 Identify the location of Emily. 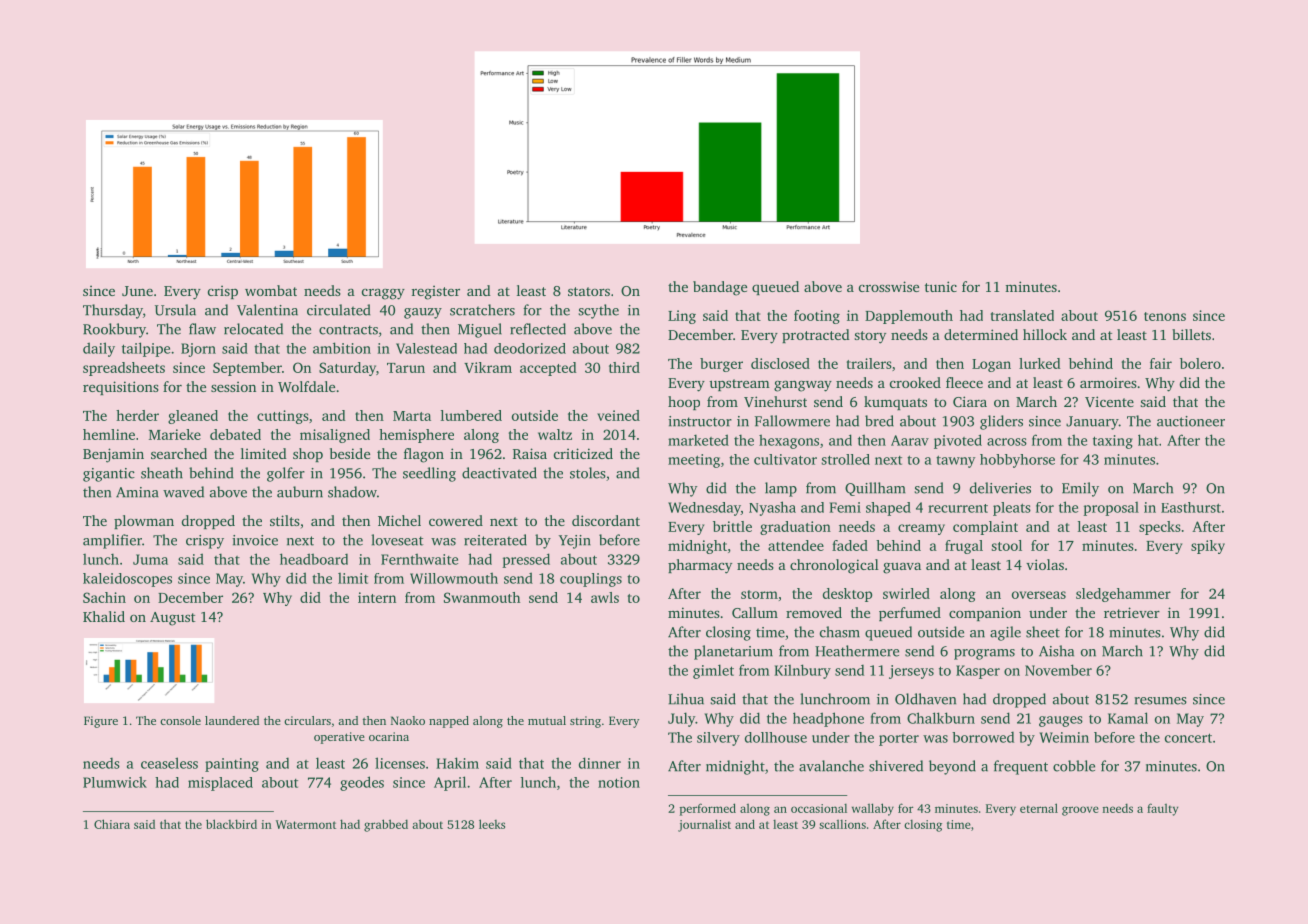
(1080, 489).
